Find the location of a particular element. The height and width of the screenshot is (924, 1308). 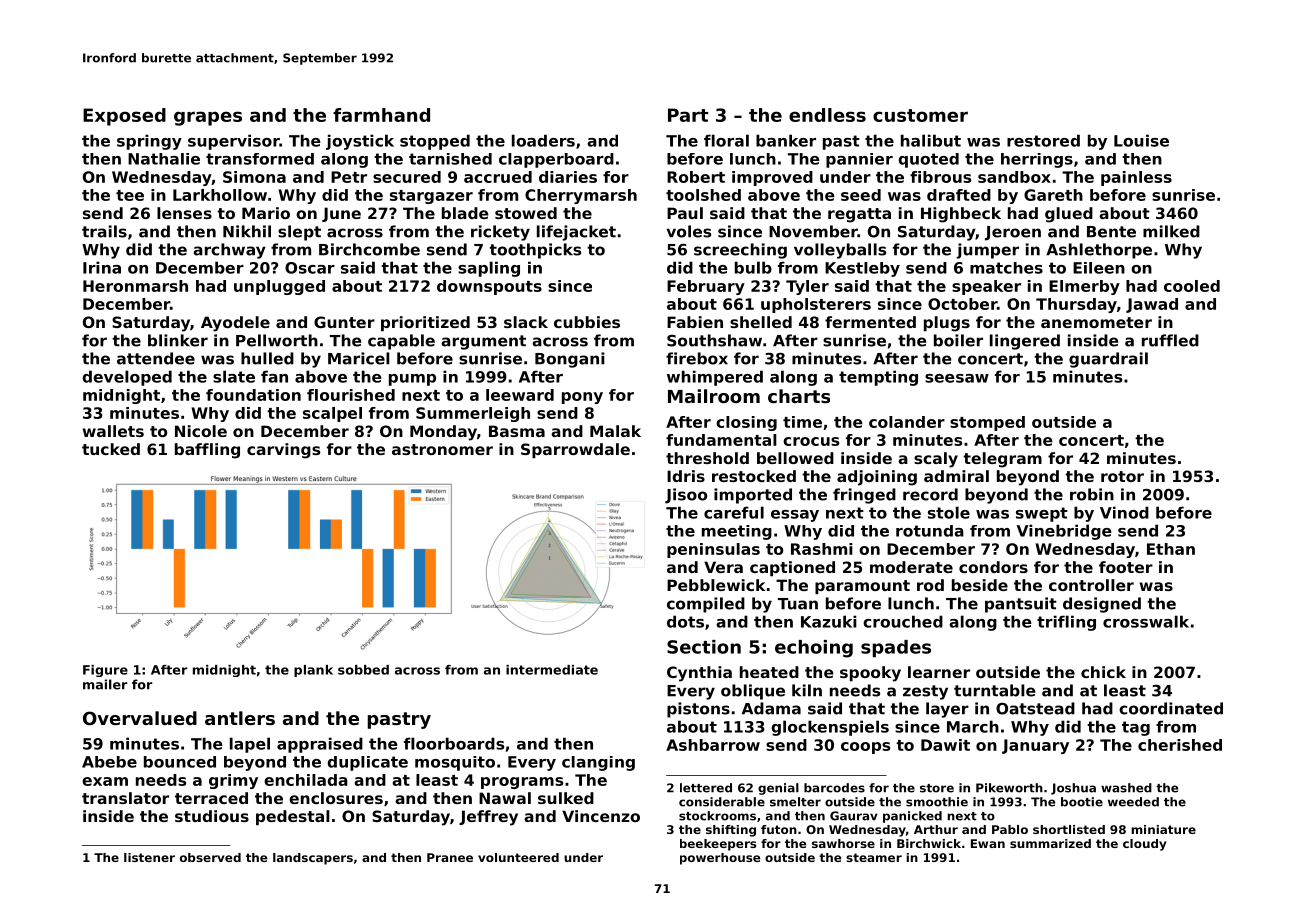

Idris is located at coordinates (686, 476).
